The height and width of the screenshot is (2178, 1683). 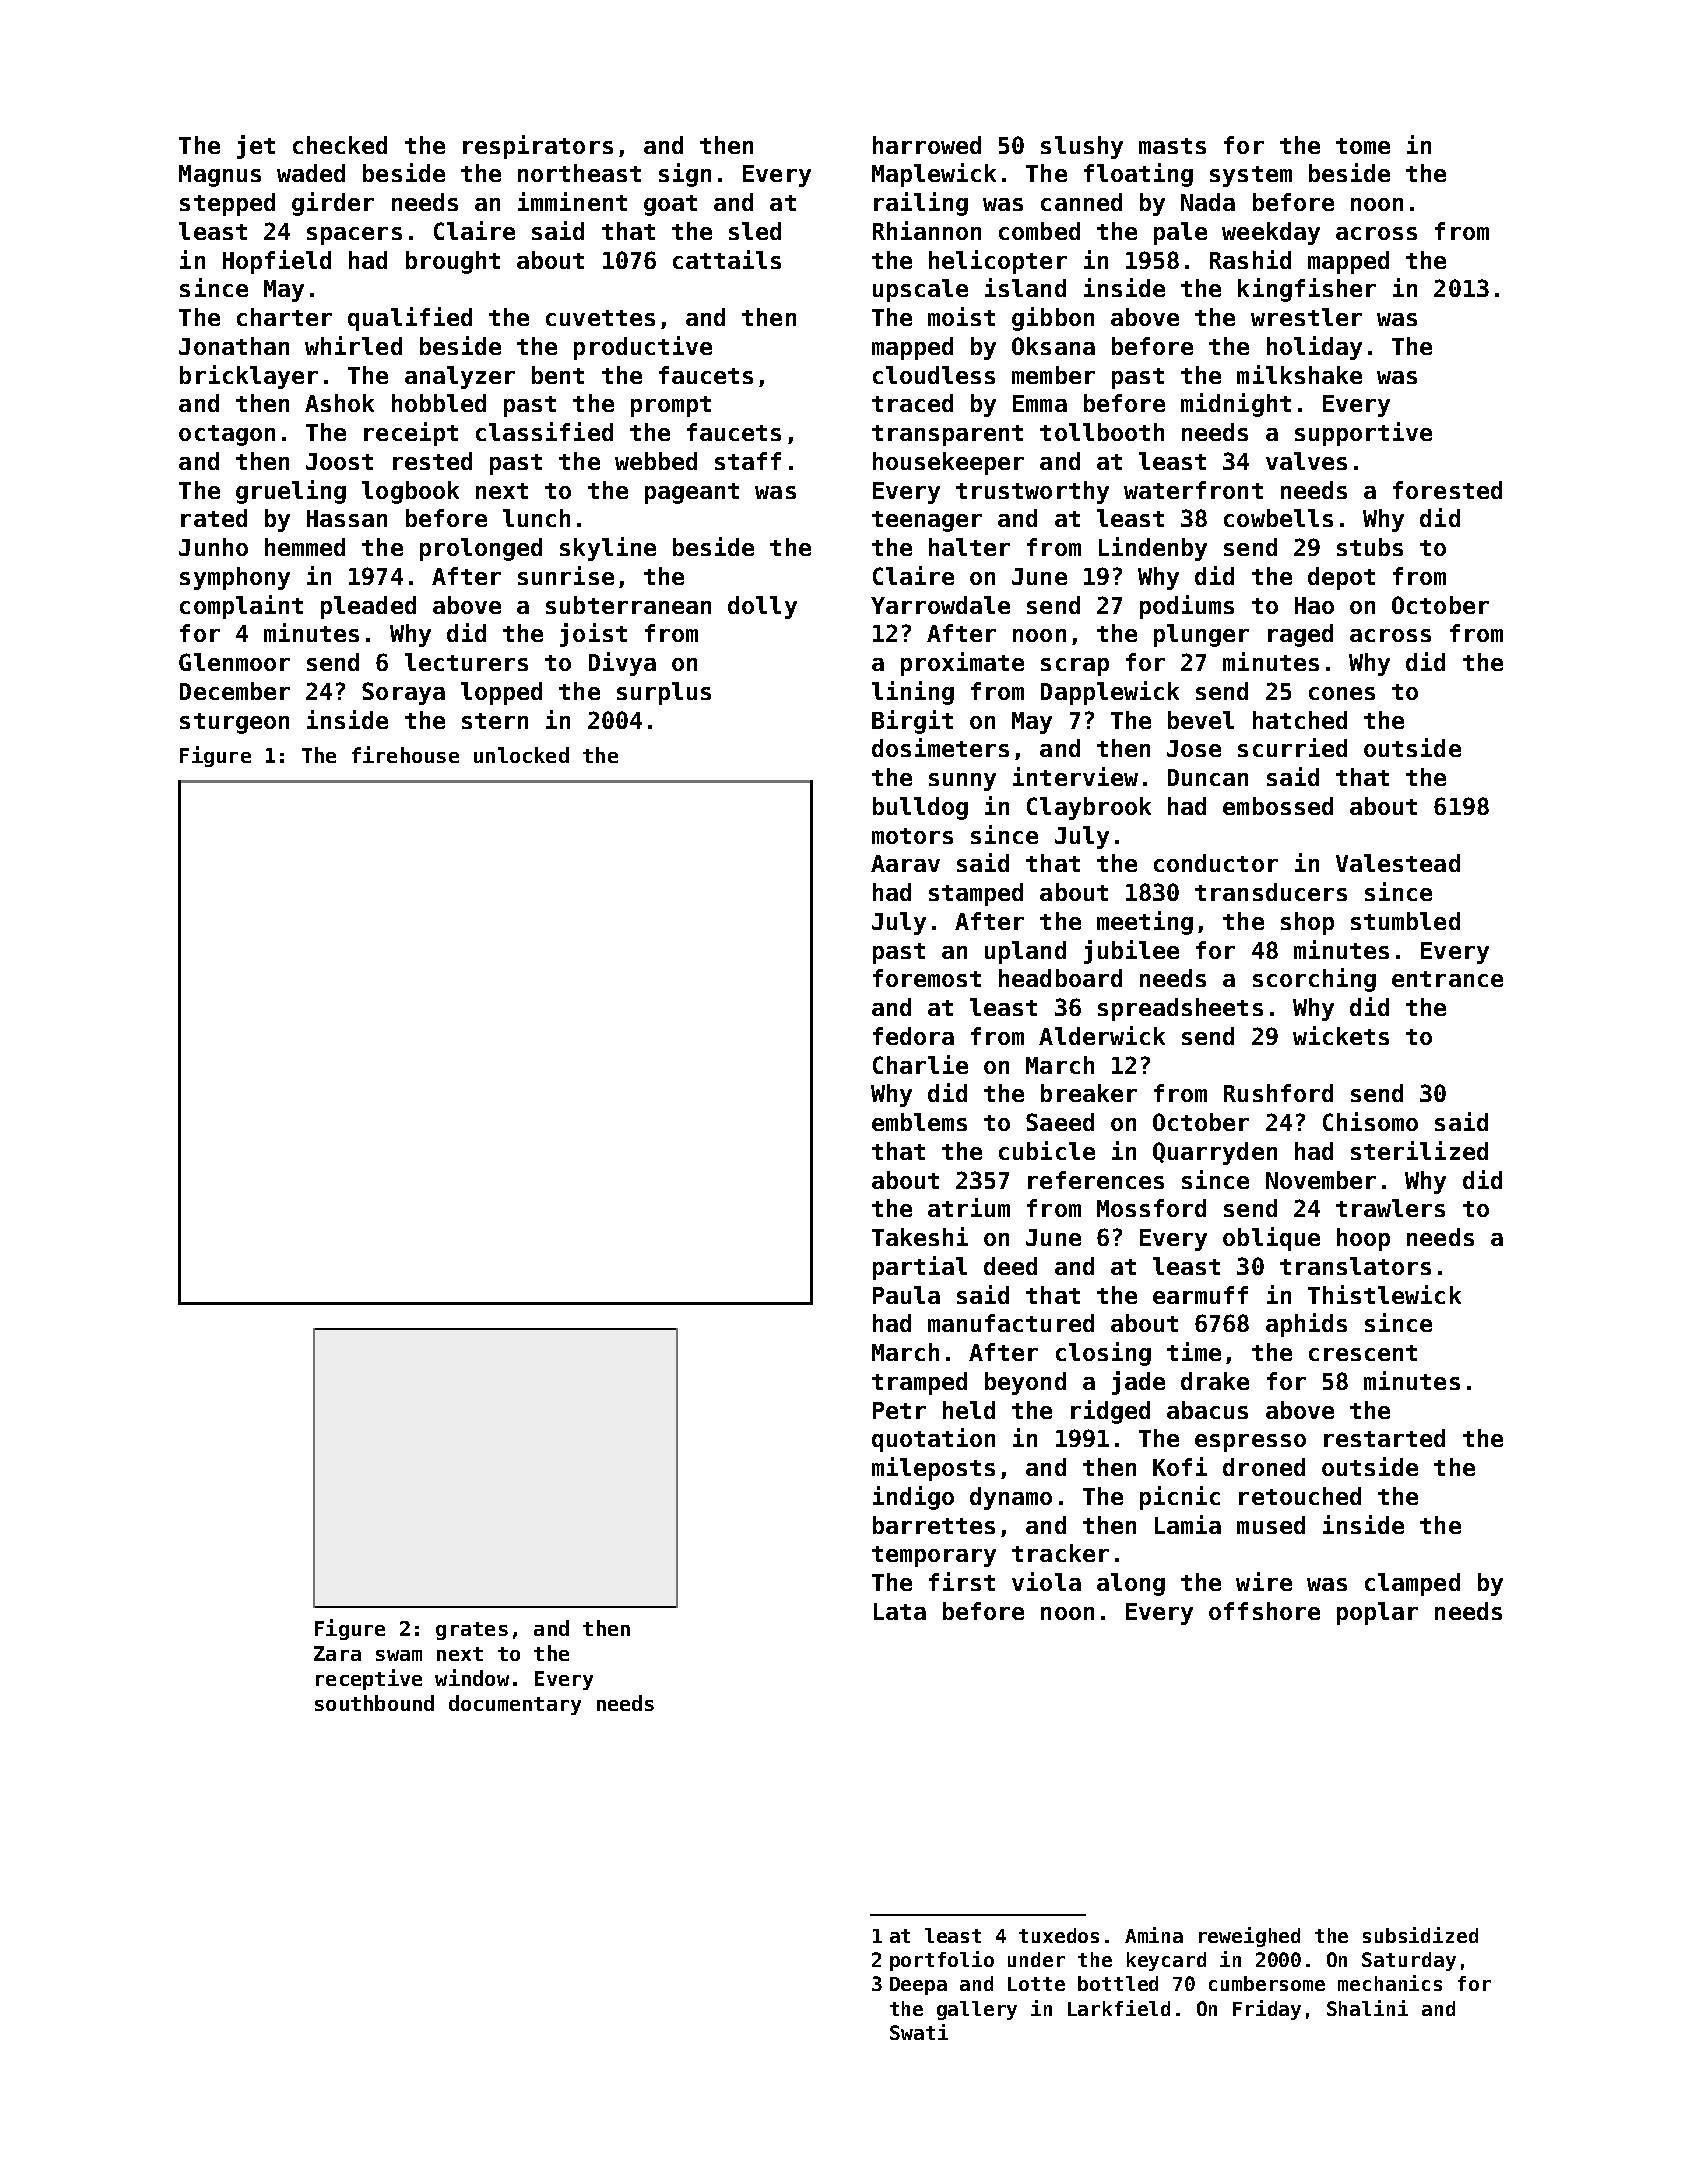 I want to click on wire, so click(x=1264, y=1581).
